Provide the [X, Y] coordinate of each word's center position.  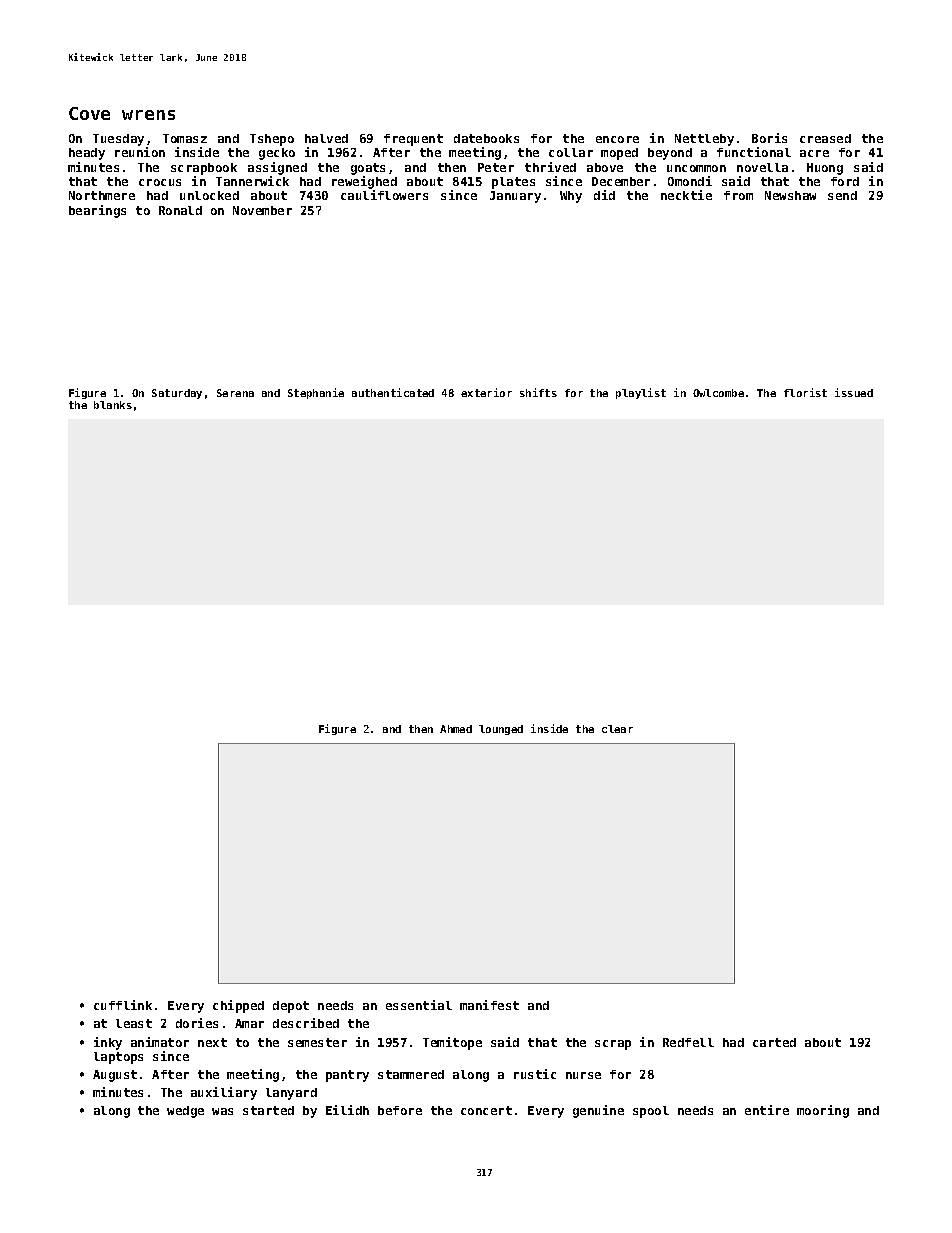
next [212, 1042]
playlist [641, 393]
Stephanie [316, 393]
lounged [501, 730]
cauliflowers [384, 195]
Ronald [180, 210]
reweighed [364, 182]
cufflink [123, 1005]
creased [825, 138]
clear [617, 729]
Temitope [452, 1043]
